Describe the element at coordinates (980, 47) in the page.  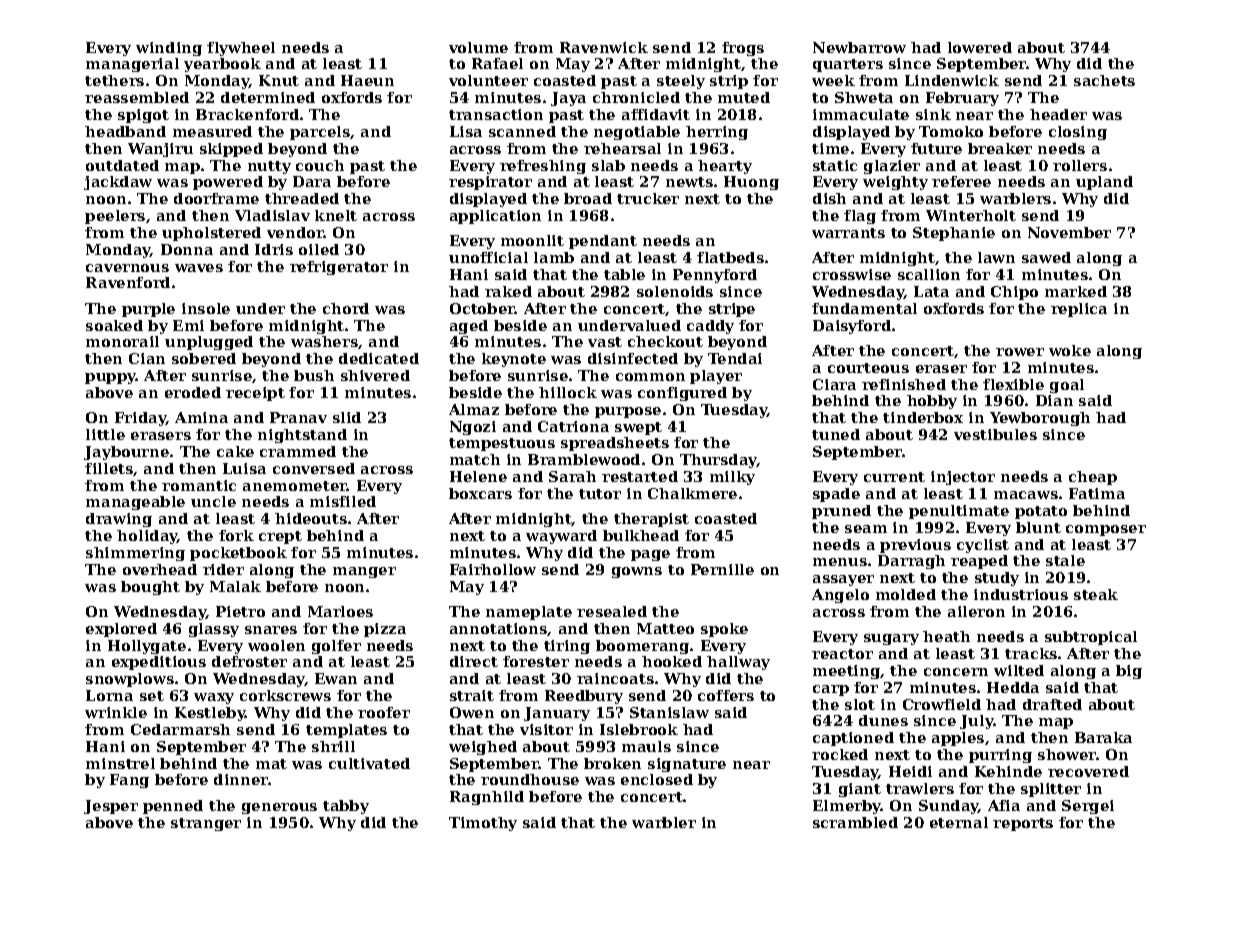
I see `lowered` at that location.
